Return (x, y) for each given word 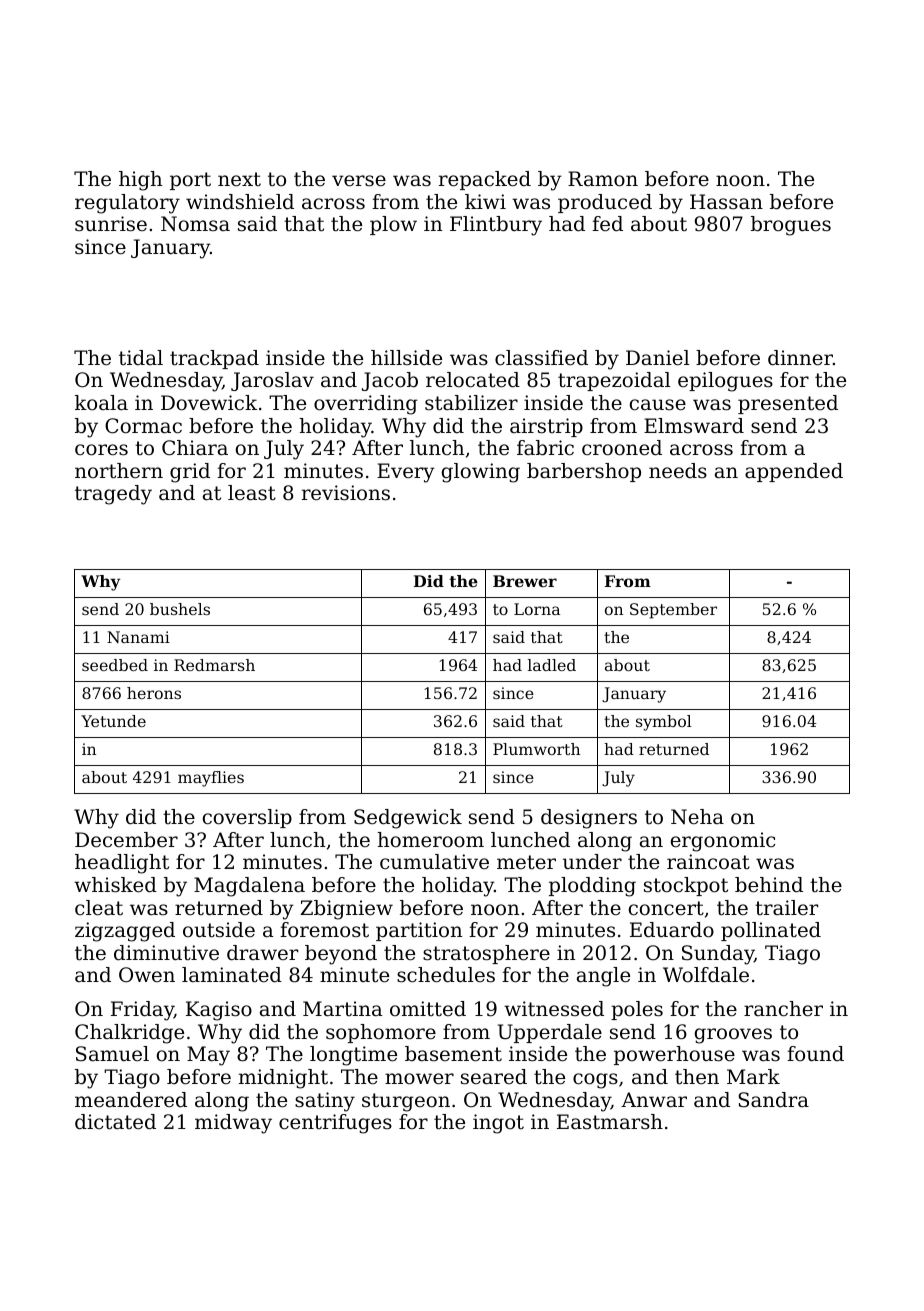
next (239, 179)
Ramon (603, 179)
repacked (485, 180)
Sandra (773, 1100)
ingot (498, 1124)
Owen (147, 974)
